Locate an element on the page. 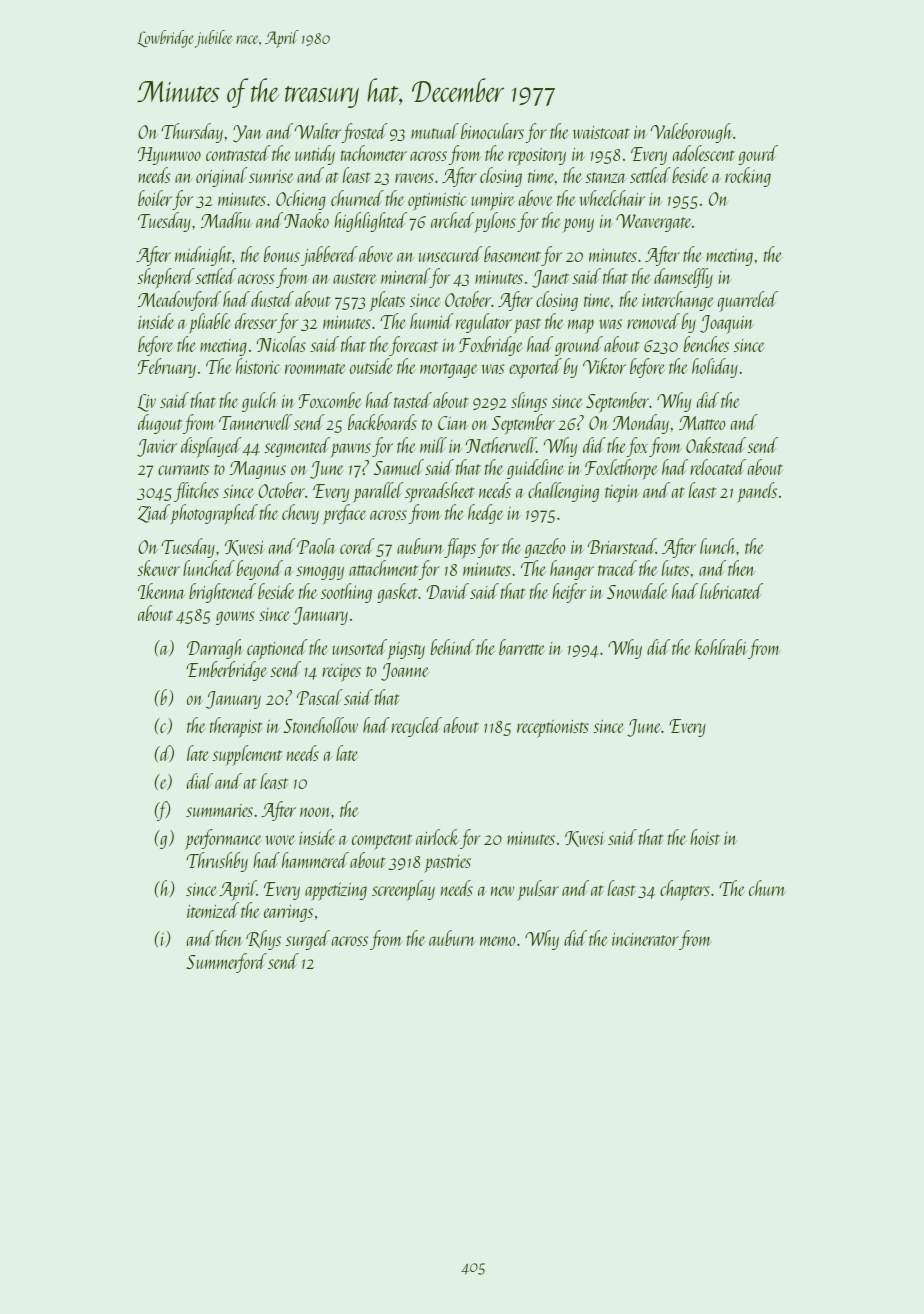  memo is located at coordinates (497, 941).
